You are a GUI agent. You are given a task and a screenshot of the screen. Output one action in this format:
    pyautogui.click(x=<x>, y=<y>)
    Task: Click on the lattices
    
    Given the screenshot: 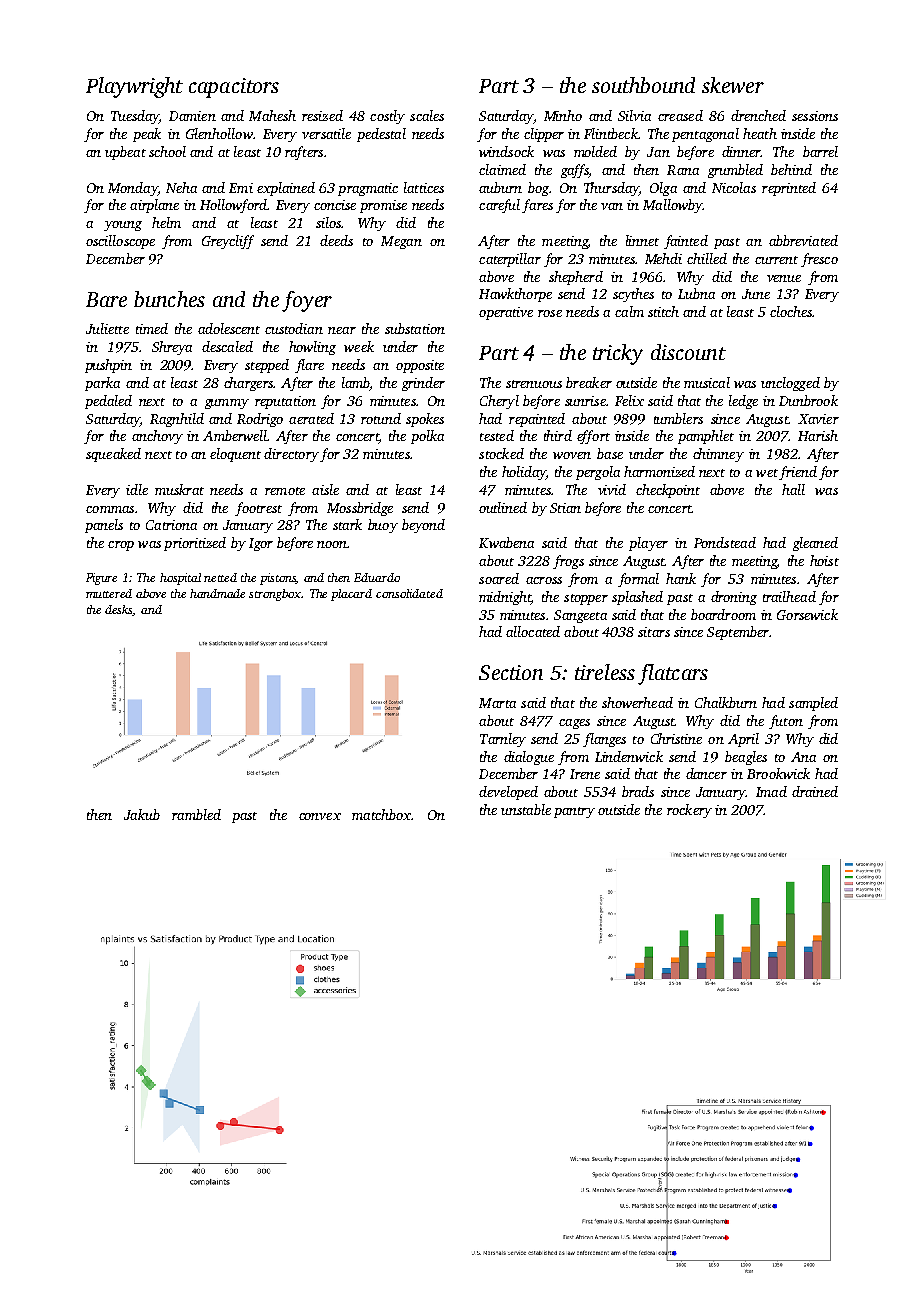 What is the action you would take?
    pyautogui.click(x=424, y=187)
